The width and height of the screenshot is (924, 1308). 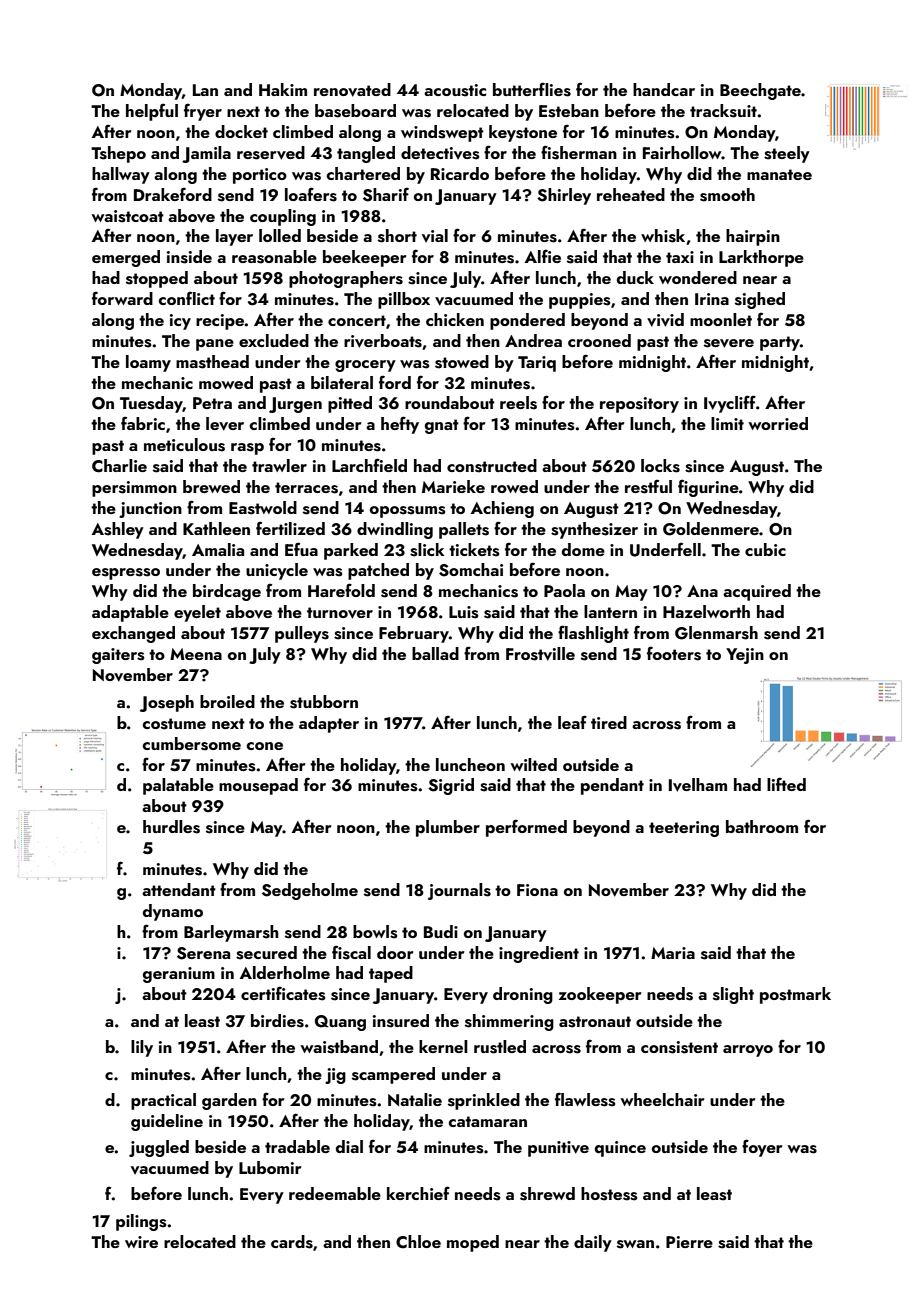 I want to click on Ashley, so click(x=118, y=530).
